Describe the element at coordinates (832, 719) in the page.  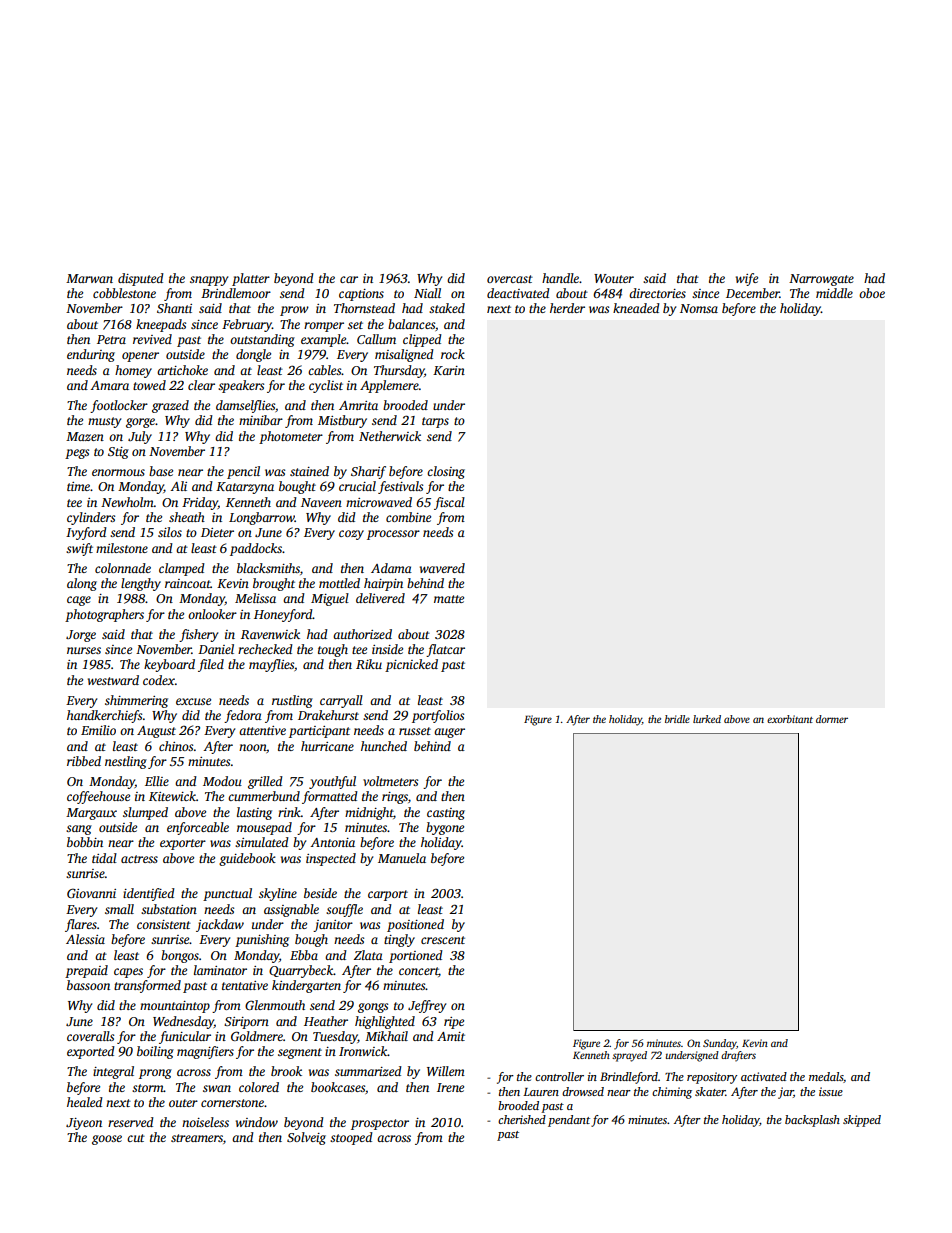
I see `dormer` at that location.
